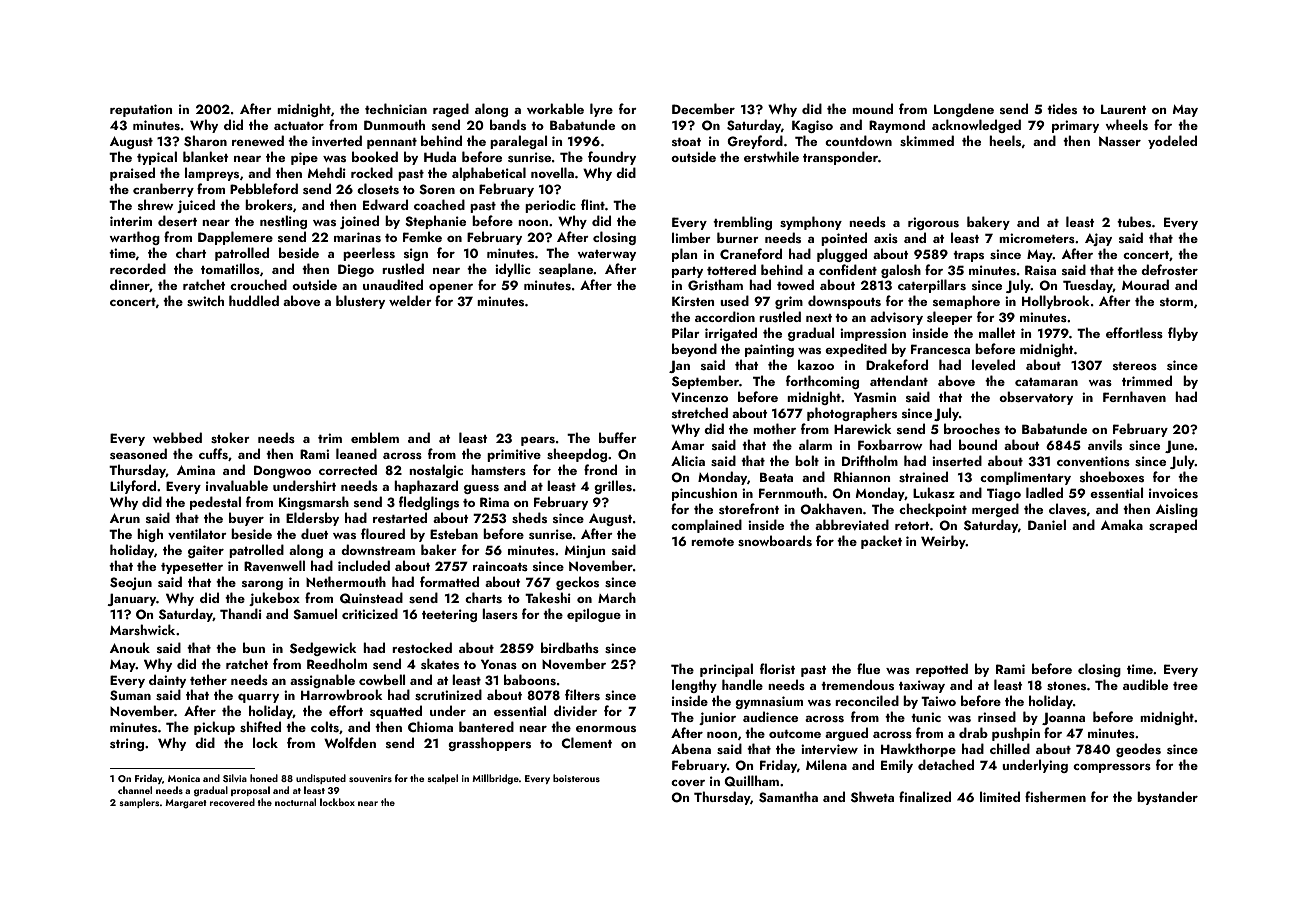 The width and height of the page is (1308, 924). I want to click on fishermen, so click(1055, 796).
